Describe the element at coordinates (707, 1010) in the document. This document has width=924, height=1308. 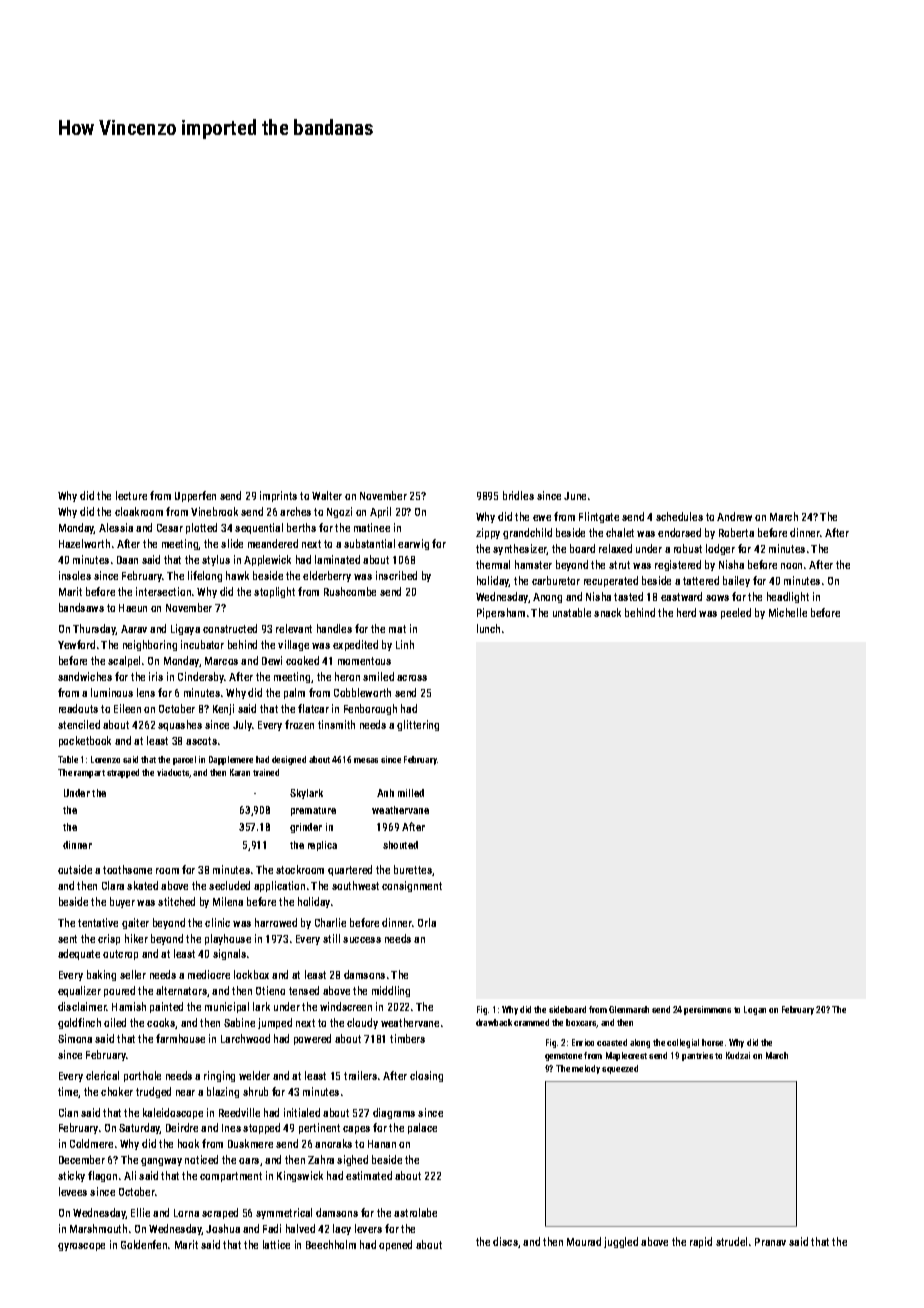
I see `persimmons` at that location.
